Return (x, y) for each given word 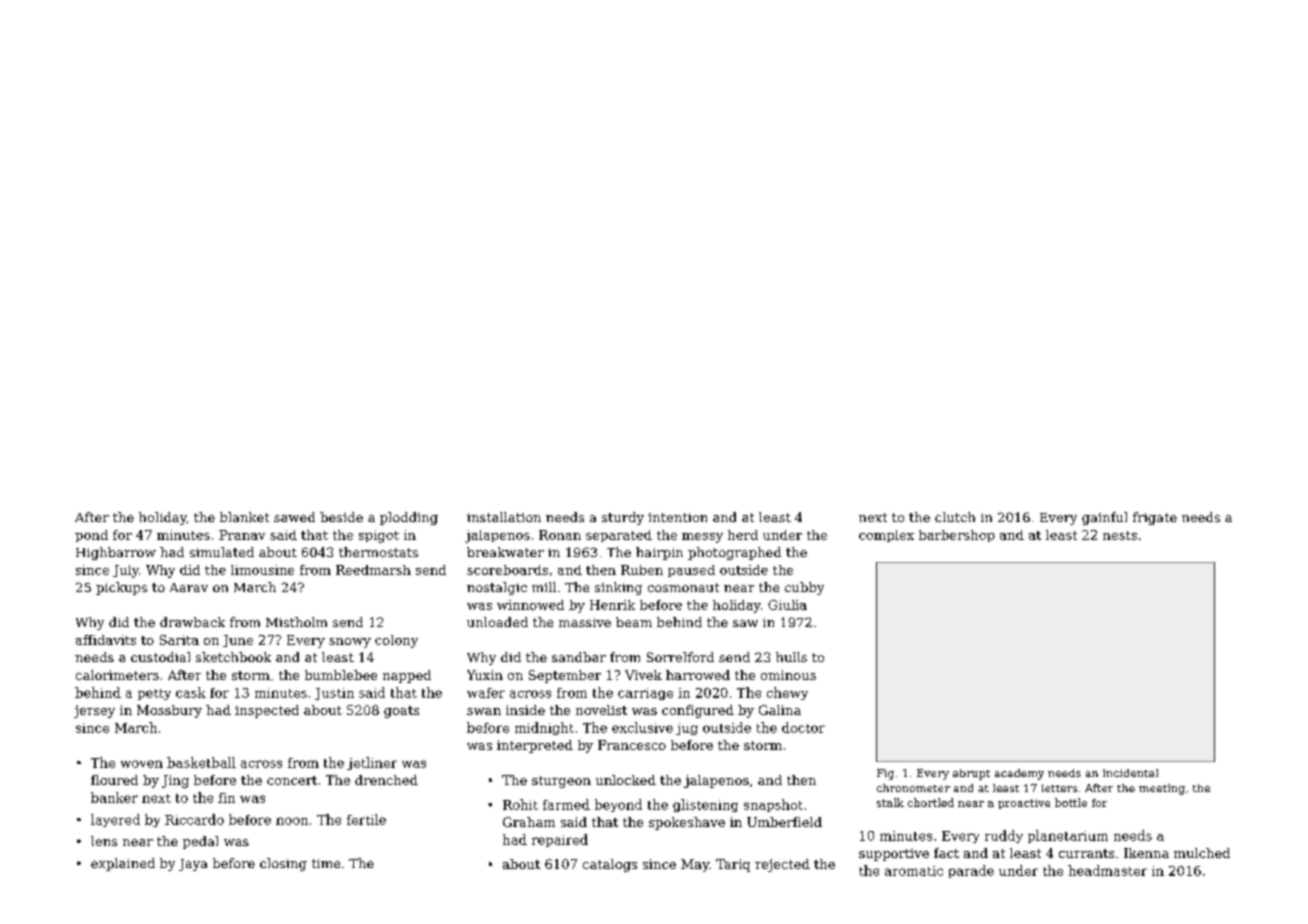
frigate (1155, 518)
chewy (787, 693)
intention (677, 517)
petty (154, 694)
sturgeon (561, 782)
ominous (788, 675)
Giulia (787, 605)
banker (114, 797)
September (565, 676)
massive (585, 622)
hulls (791, 657)
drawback (192, 622)
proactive (1024, 804)
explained (123, 864)
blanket (244, 517)
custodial (160, 657)
